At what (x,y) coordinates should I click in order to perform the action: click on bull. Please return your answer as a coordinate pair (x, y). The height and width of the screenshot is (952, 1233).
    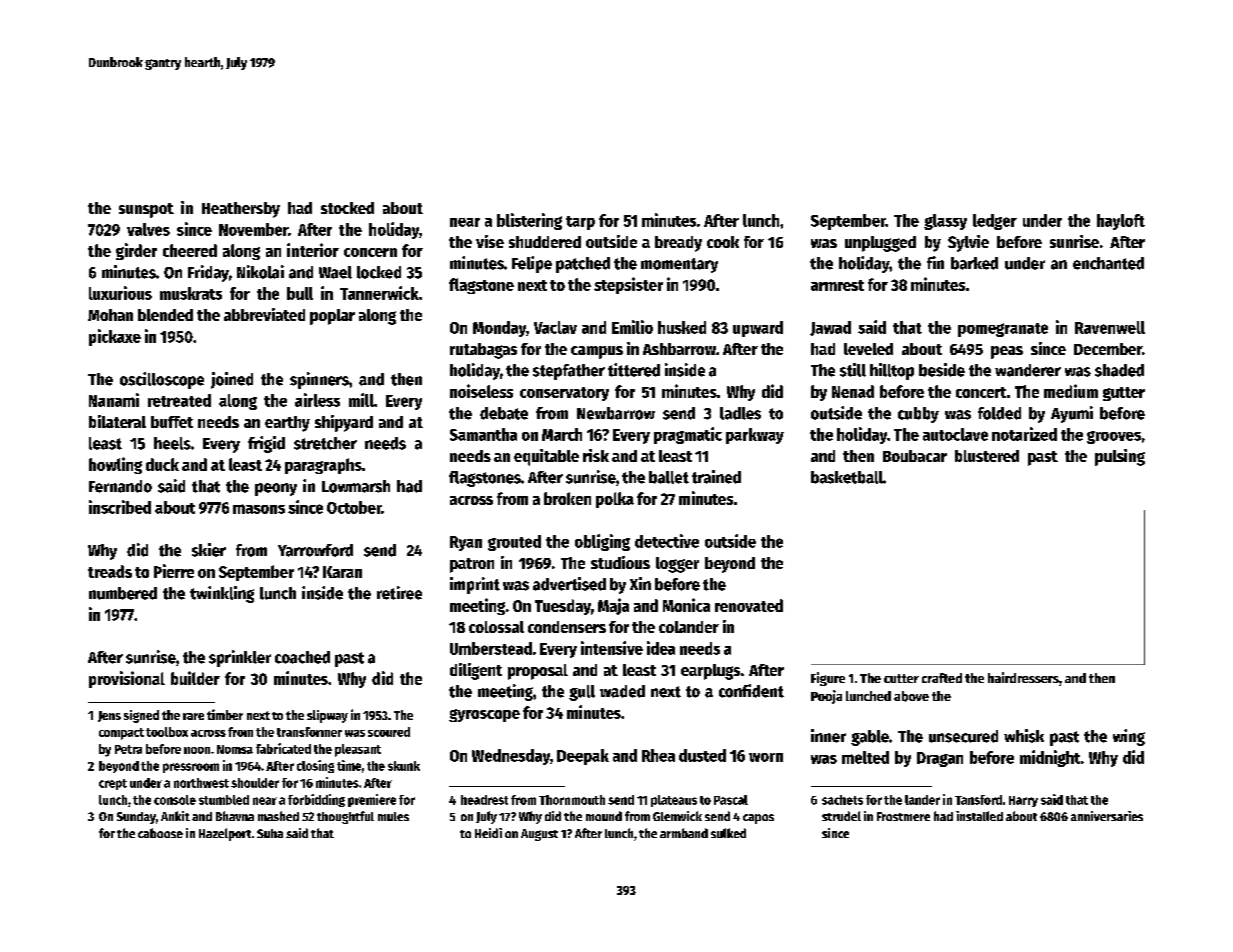
    Looking at the image, I should click on (300, 293).
